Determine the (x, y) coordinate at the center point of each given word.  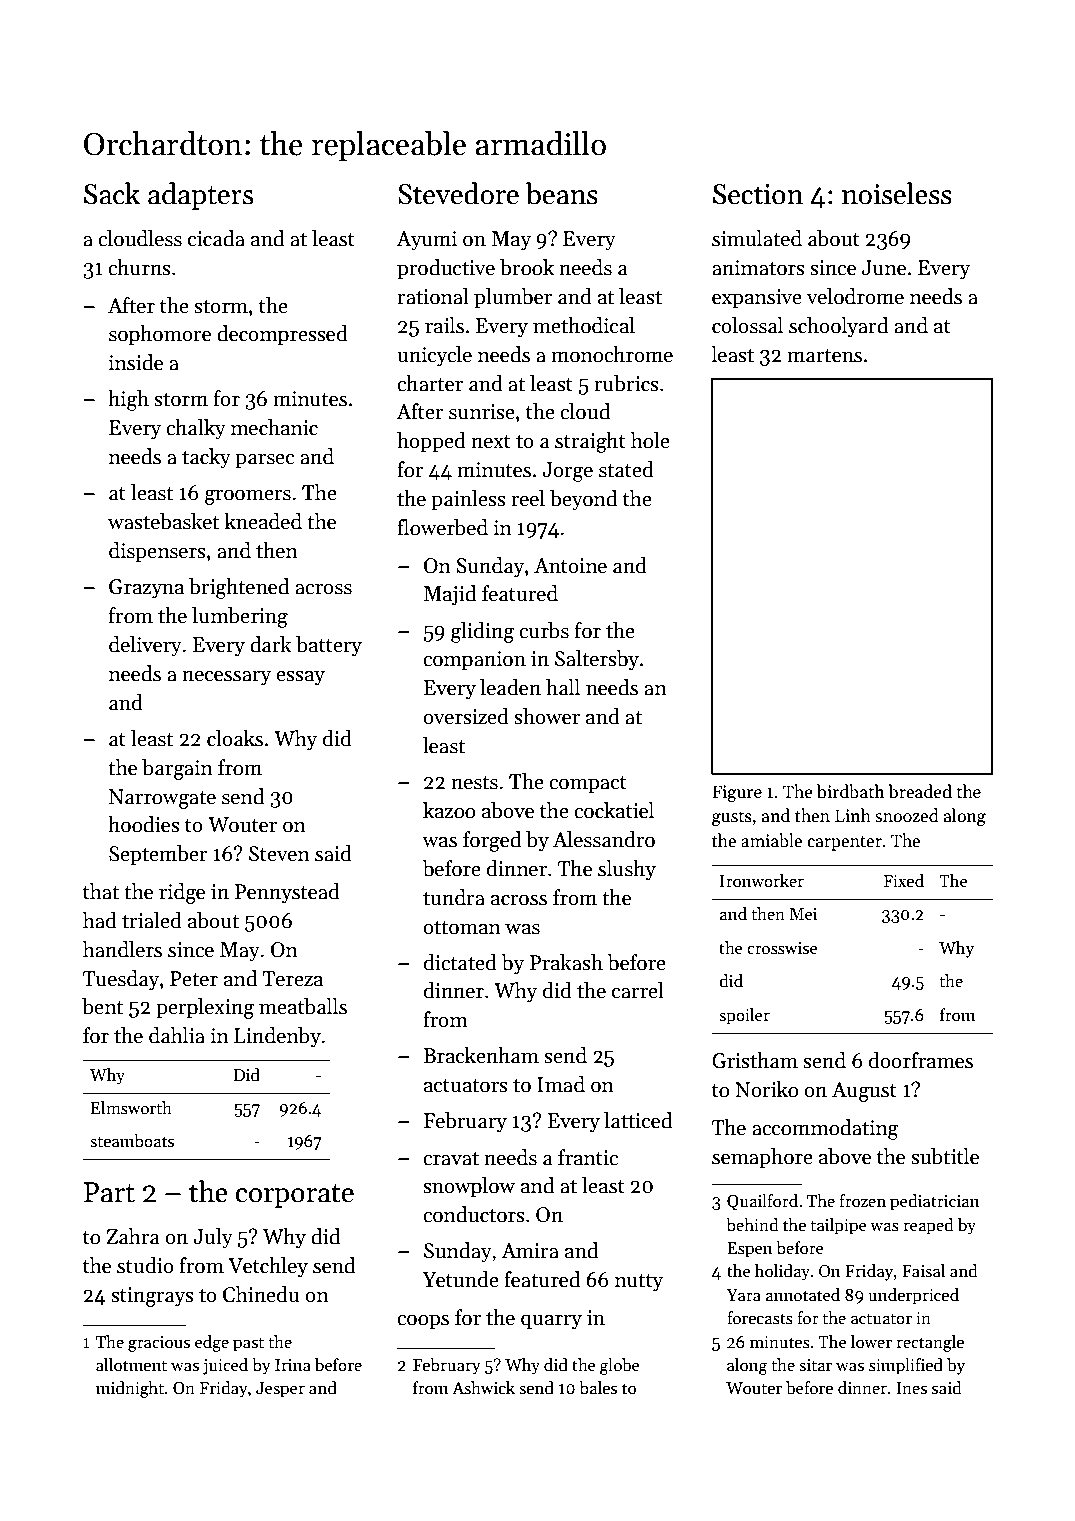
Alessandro (604, 839)
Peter (194, 979)
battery (329, 646)
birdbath (850, 791)
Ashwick (483, 1388)
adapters (200, 196)
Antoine (570, 566)
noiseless (897, 193)
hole (650, 440)
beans (562, 193)
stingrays (152, 1297)
